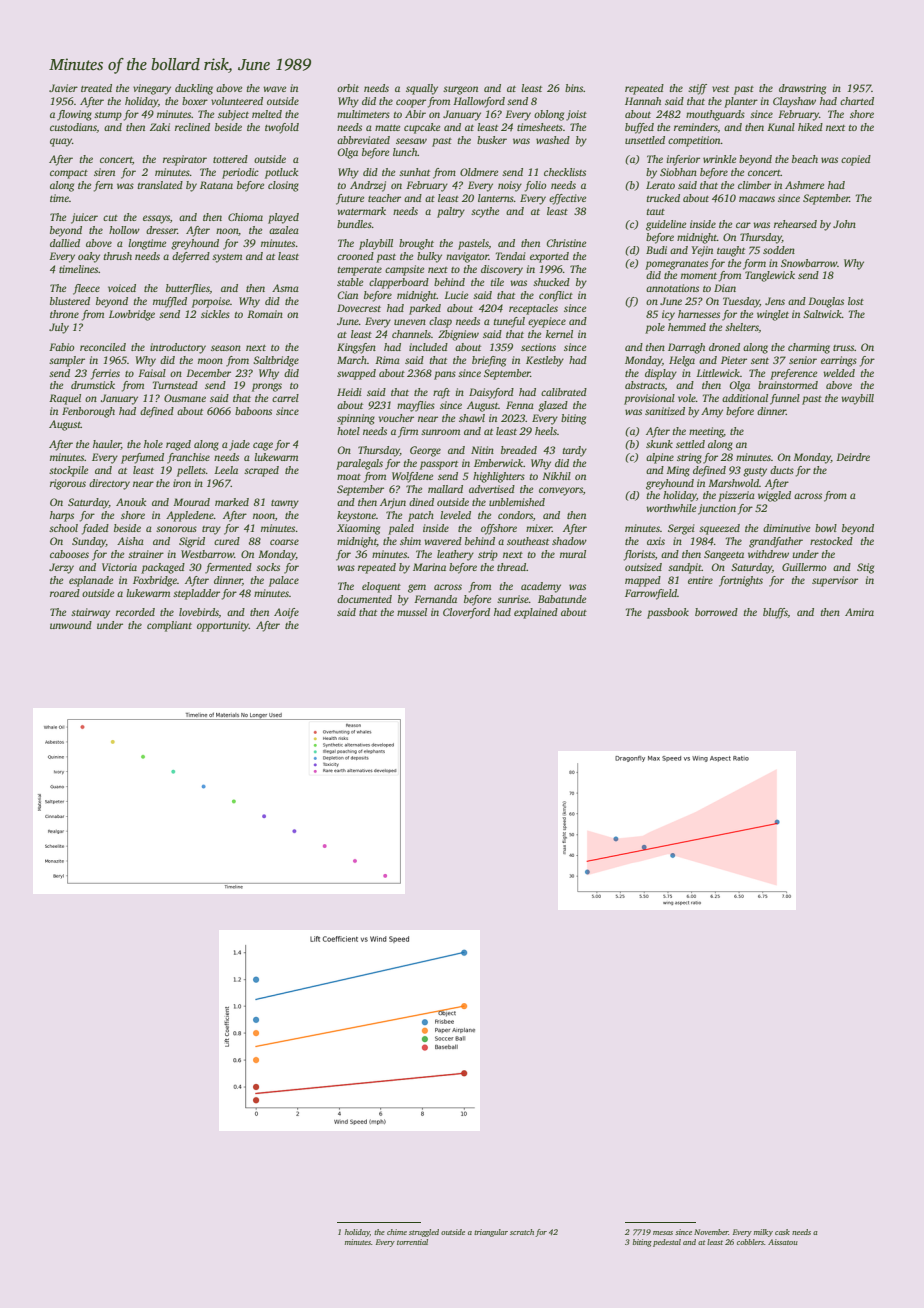 This page has width=924, height=1308. I want to click on torrential, so click(412, 1242).
